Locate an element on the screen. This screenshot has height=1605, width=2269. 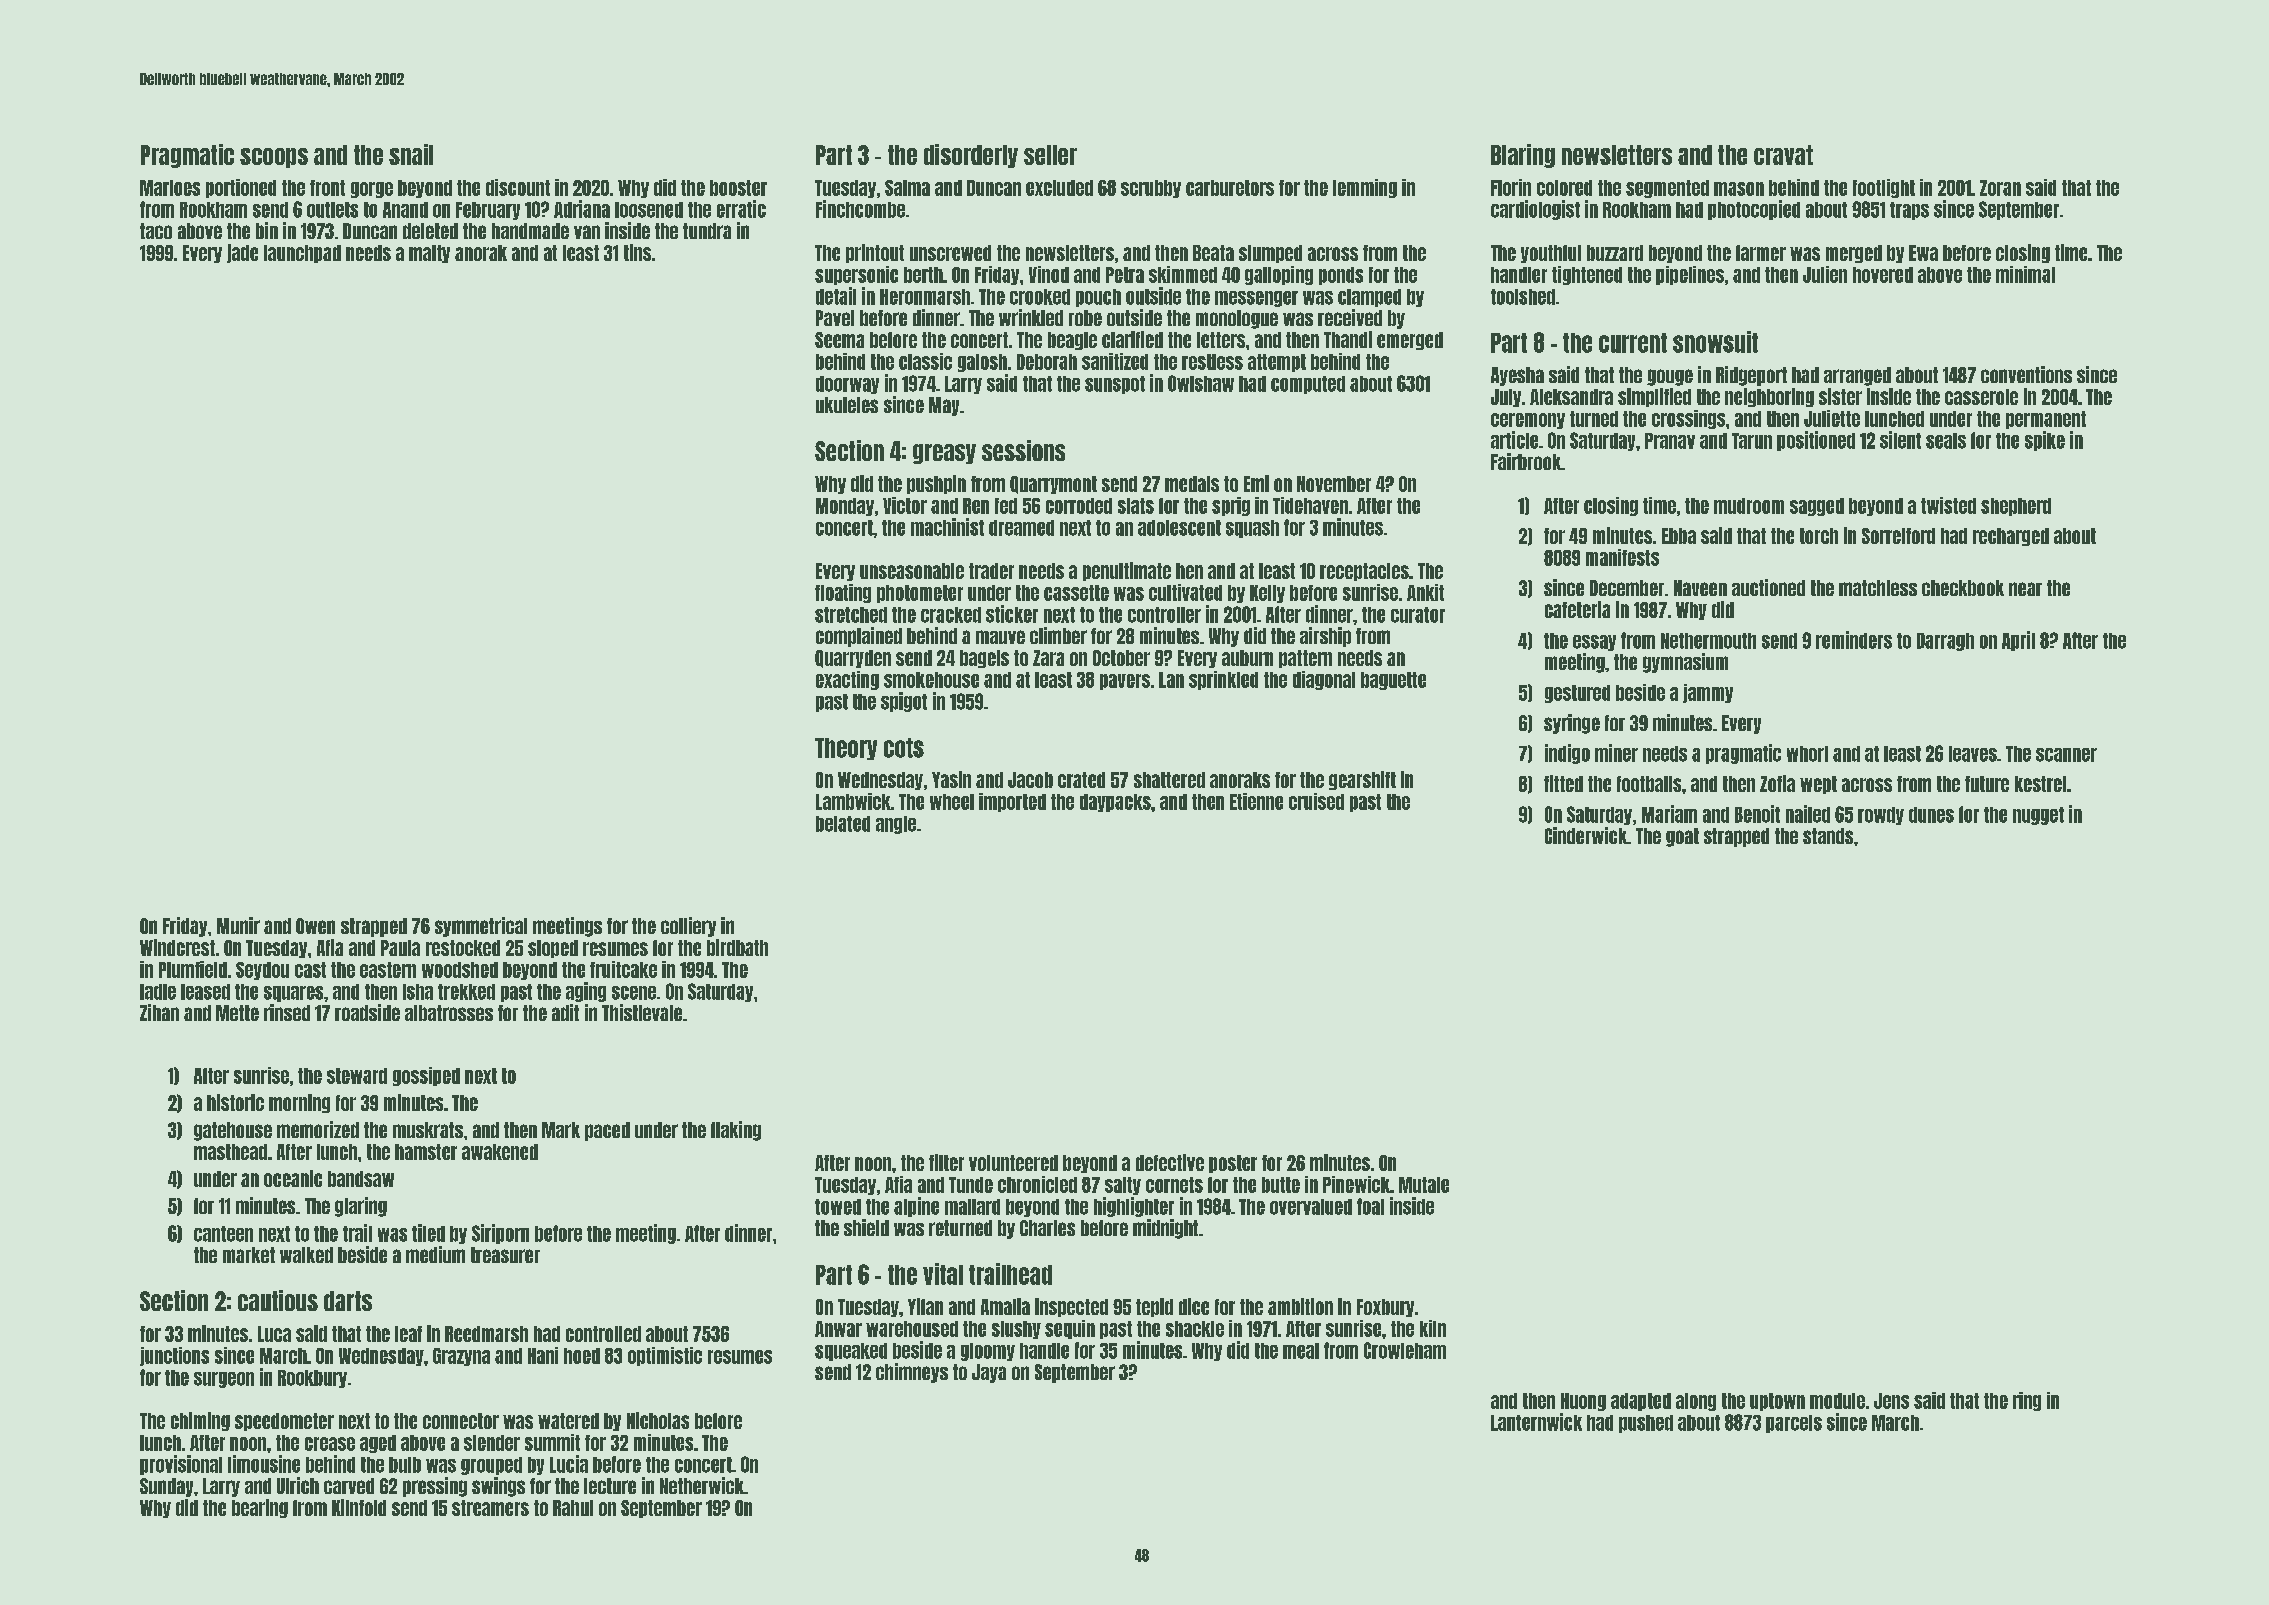
hoed is located at coordinates (582, 1356).
